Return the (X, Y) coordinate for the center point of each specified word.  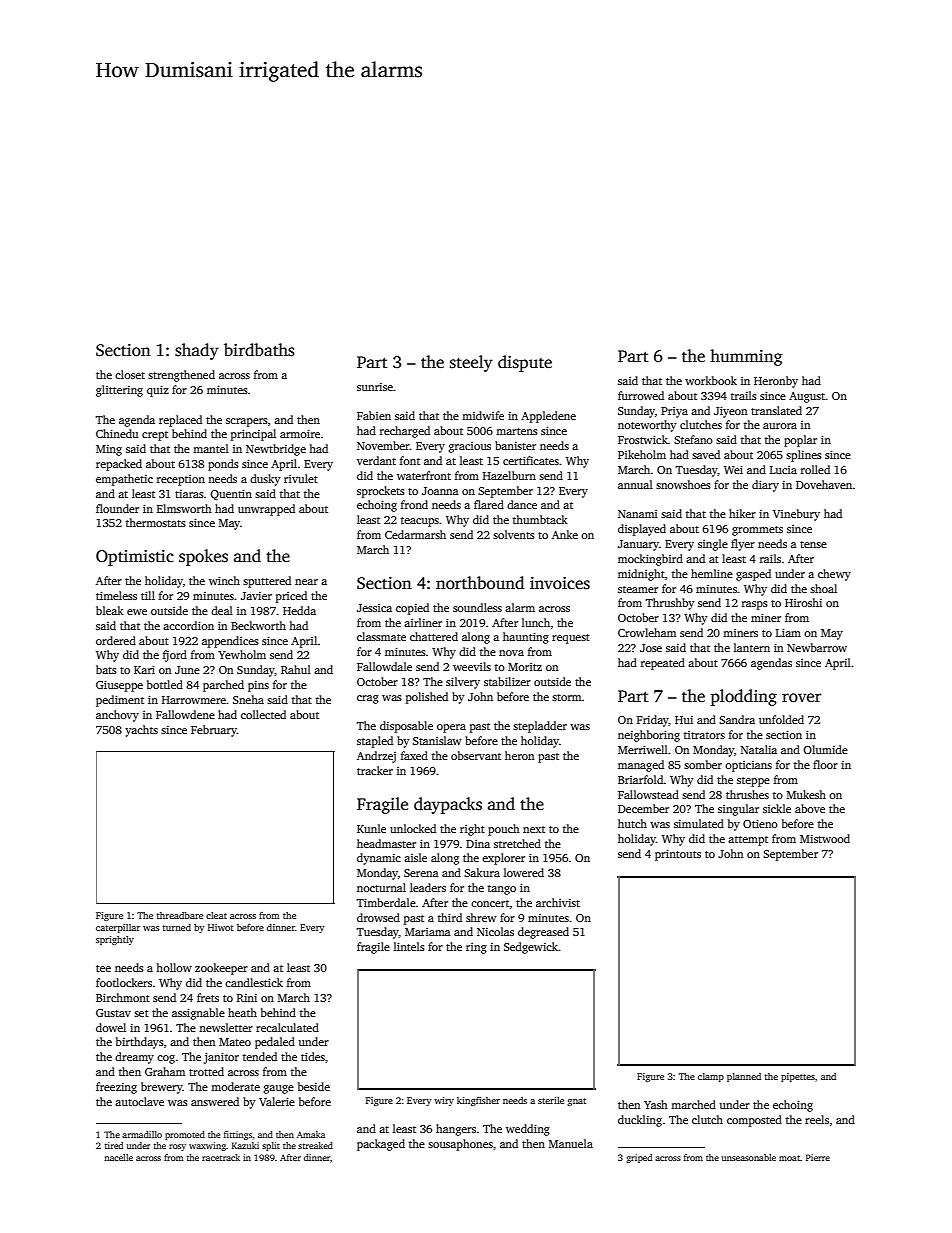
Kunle (371, 828)
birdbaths (259, 350)
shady (197, 351)
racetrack (221, 1157)
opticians (748, 766)
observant (476, 755)
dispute (525, 363)
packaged (381, 1145)
